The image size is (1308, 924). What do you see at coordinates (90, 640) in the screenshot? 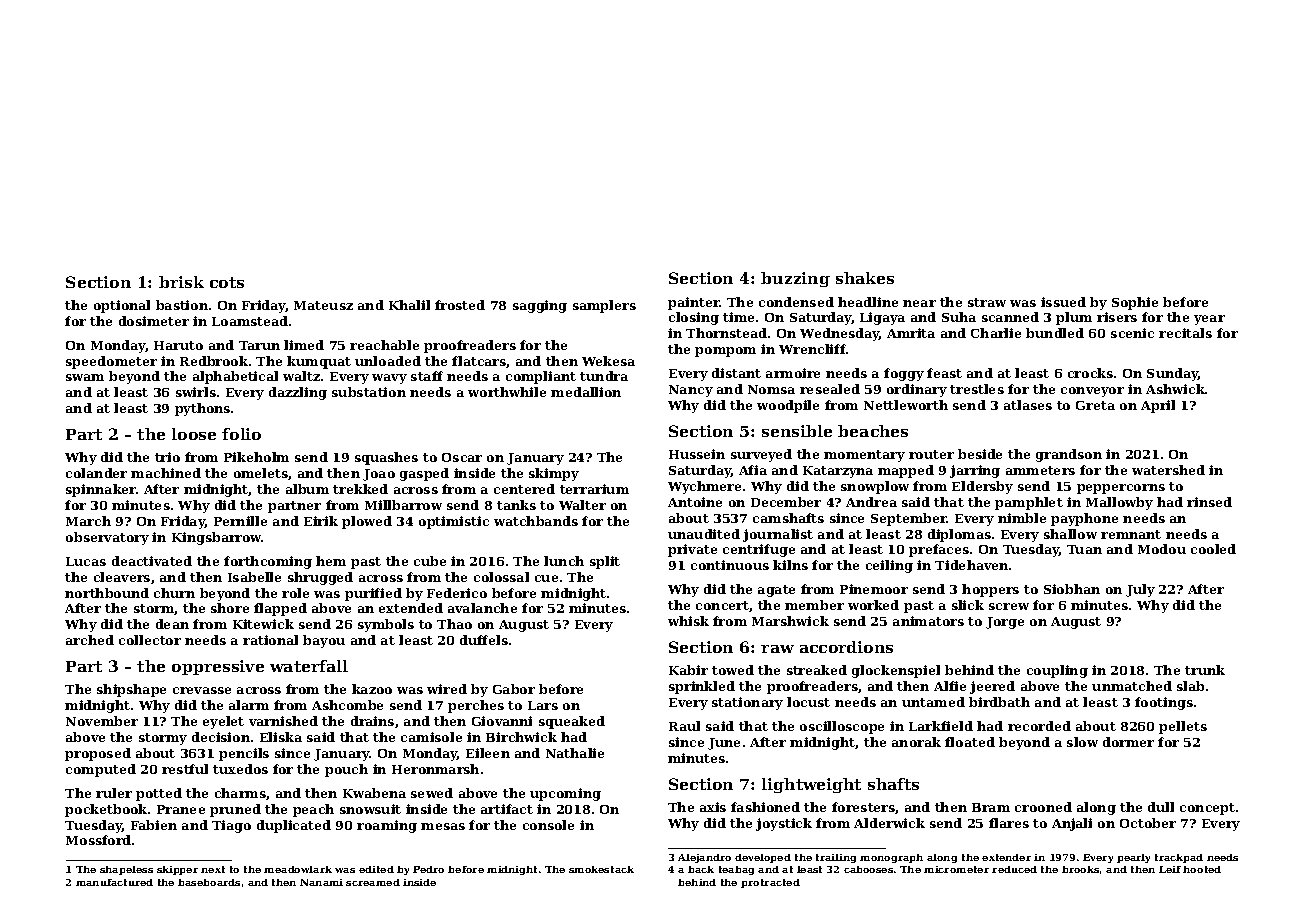
I see `arched` at bounding box center [90, 640].
